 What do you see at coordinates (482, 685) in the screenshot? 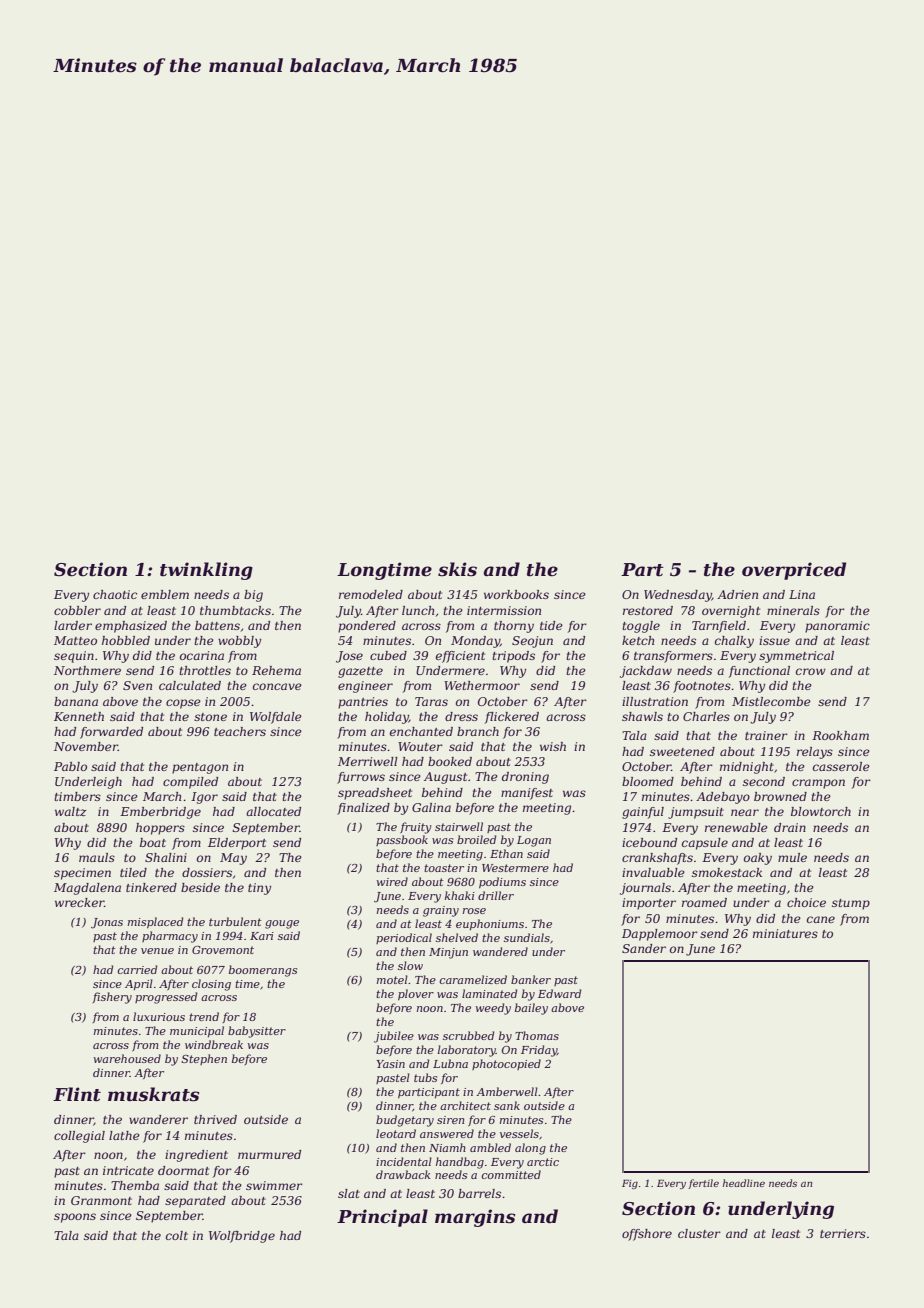
I see `Wethermoor` at bounding box center [482, 685].
